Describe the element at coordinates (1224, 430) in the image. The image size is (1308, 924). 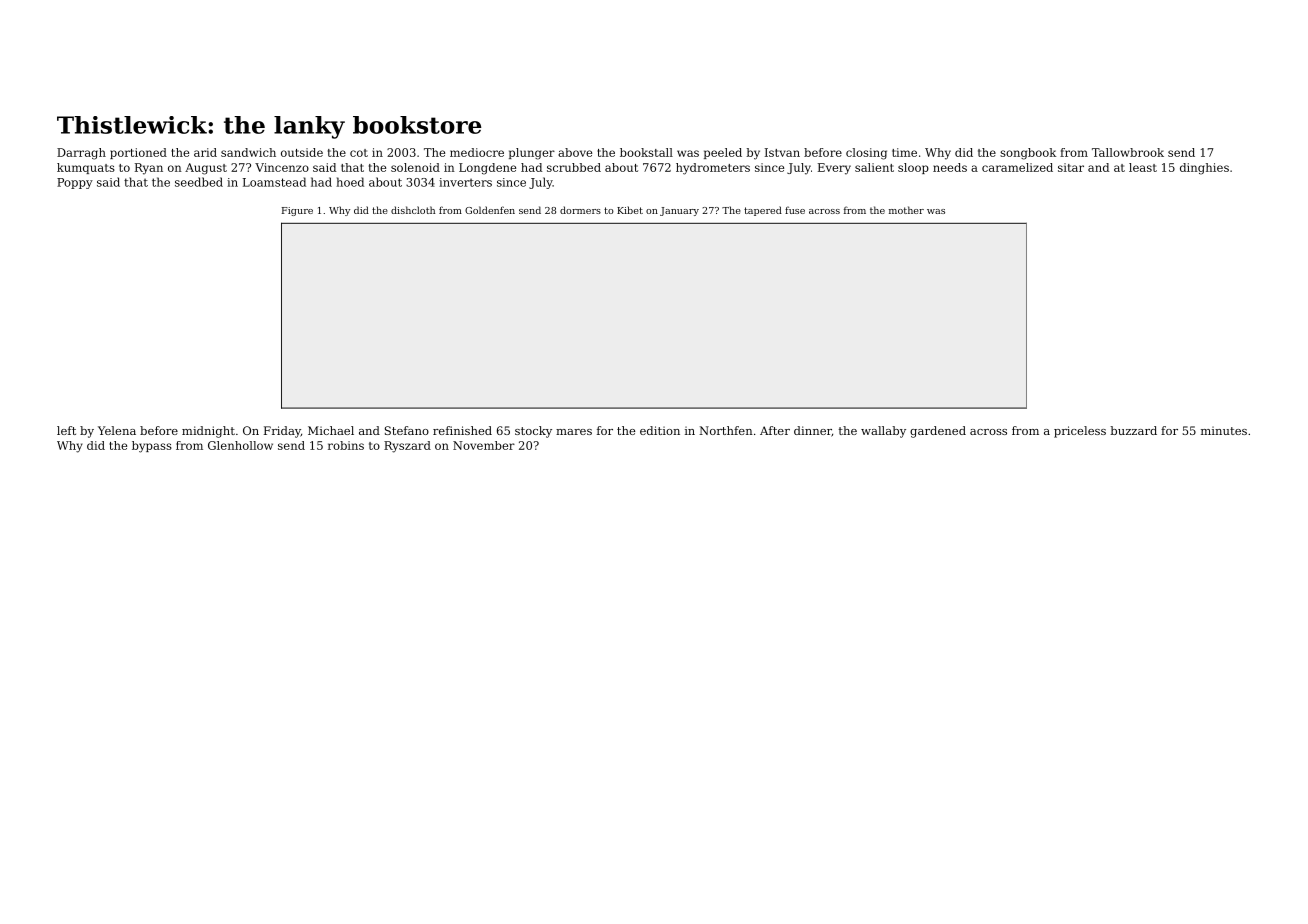
I see `minutes` at that location.
